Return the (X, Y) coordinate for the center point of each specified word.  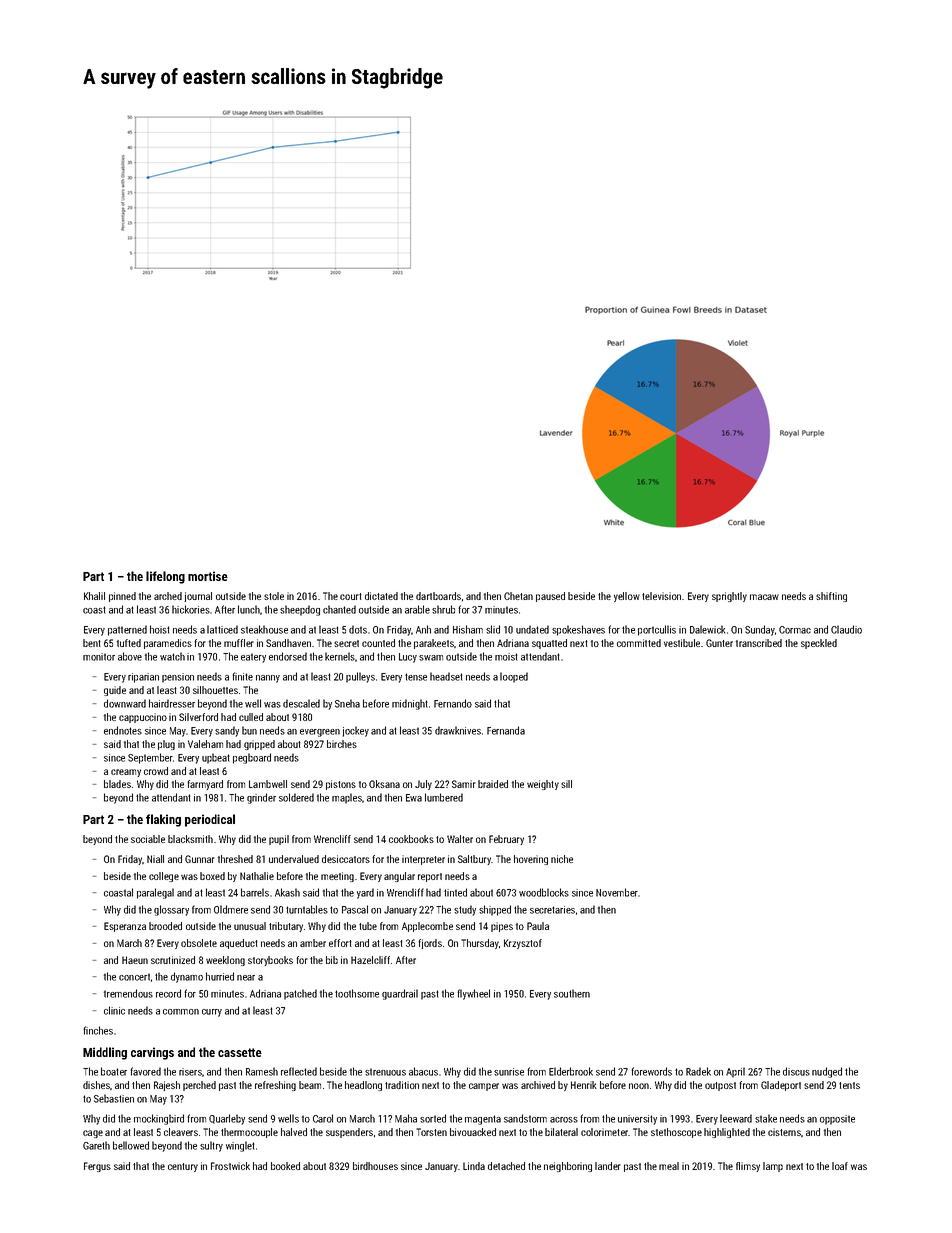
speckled (819, 644)
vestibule (682, 643)
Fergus (97, 1167)
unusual (250, 926)
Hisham (468, 629)
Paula (538, 926)
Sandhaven (288, 643)
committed (639, 643)
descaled (301, 703)
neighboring (568, 1167)
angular (399, 877)
